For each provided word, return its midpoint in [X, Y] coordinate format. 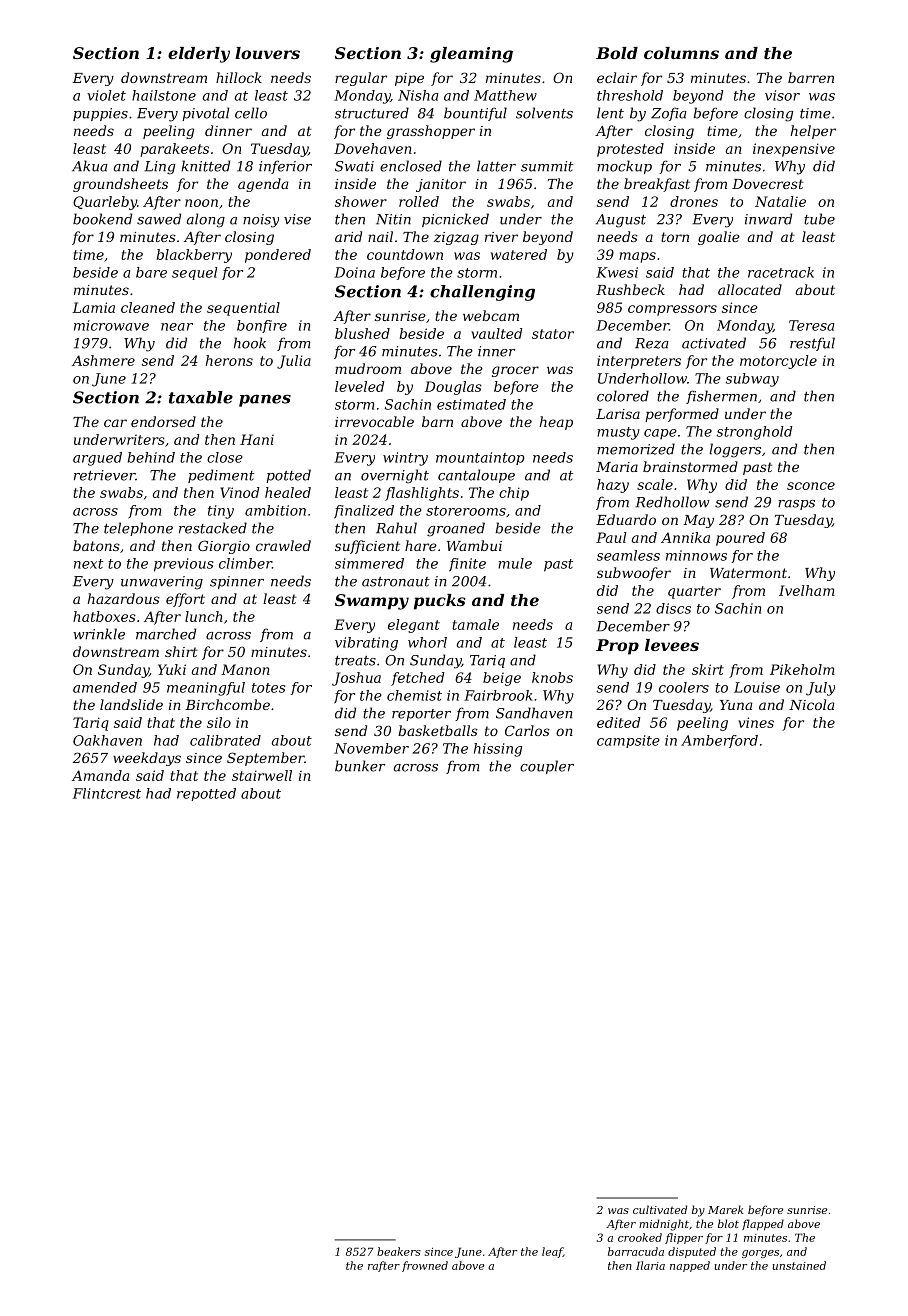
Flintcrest [107, 793]
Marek [726, 1209]
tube [819, 219]
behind [151, 457]
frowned [425, 1266]
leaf [552, 1252]
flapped [763, 1225]
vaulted [496, 333]
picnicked [455, 220]
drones [694, 201]
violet [106, 95]
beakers [399, 1251]
